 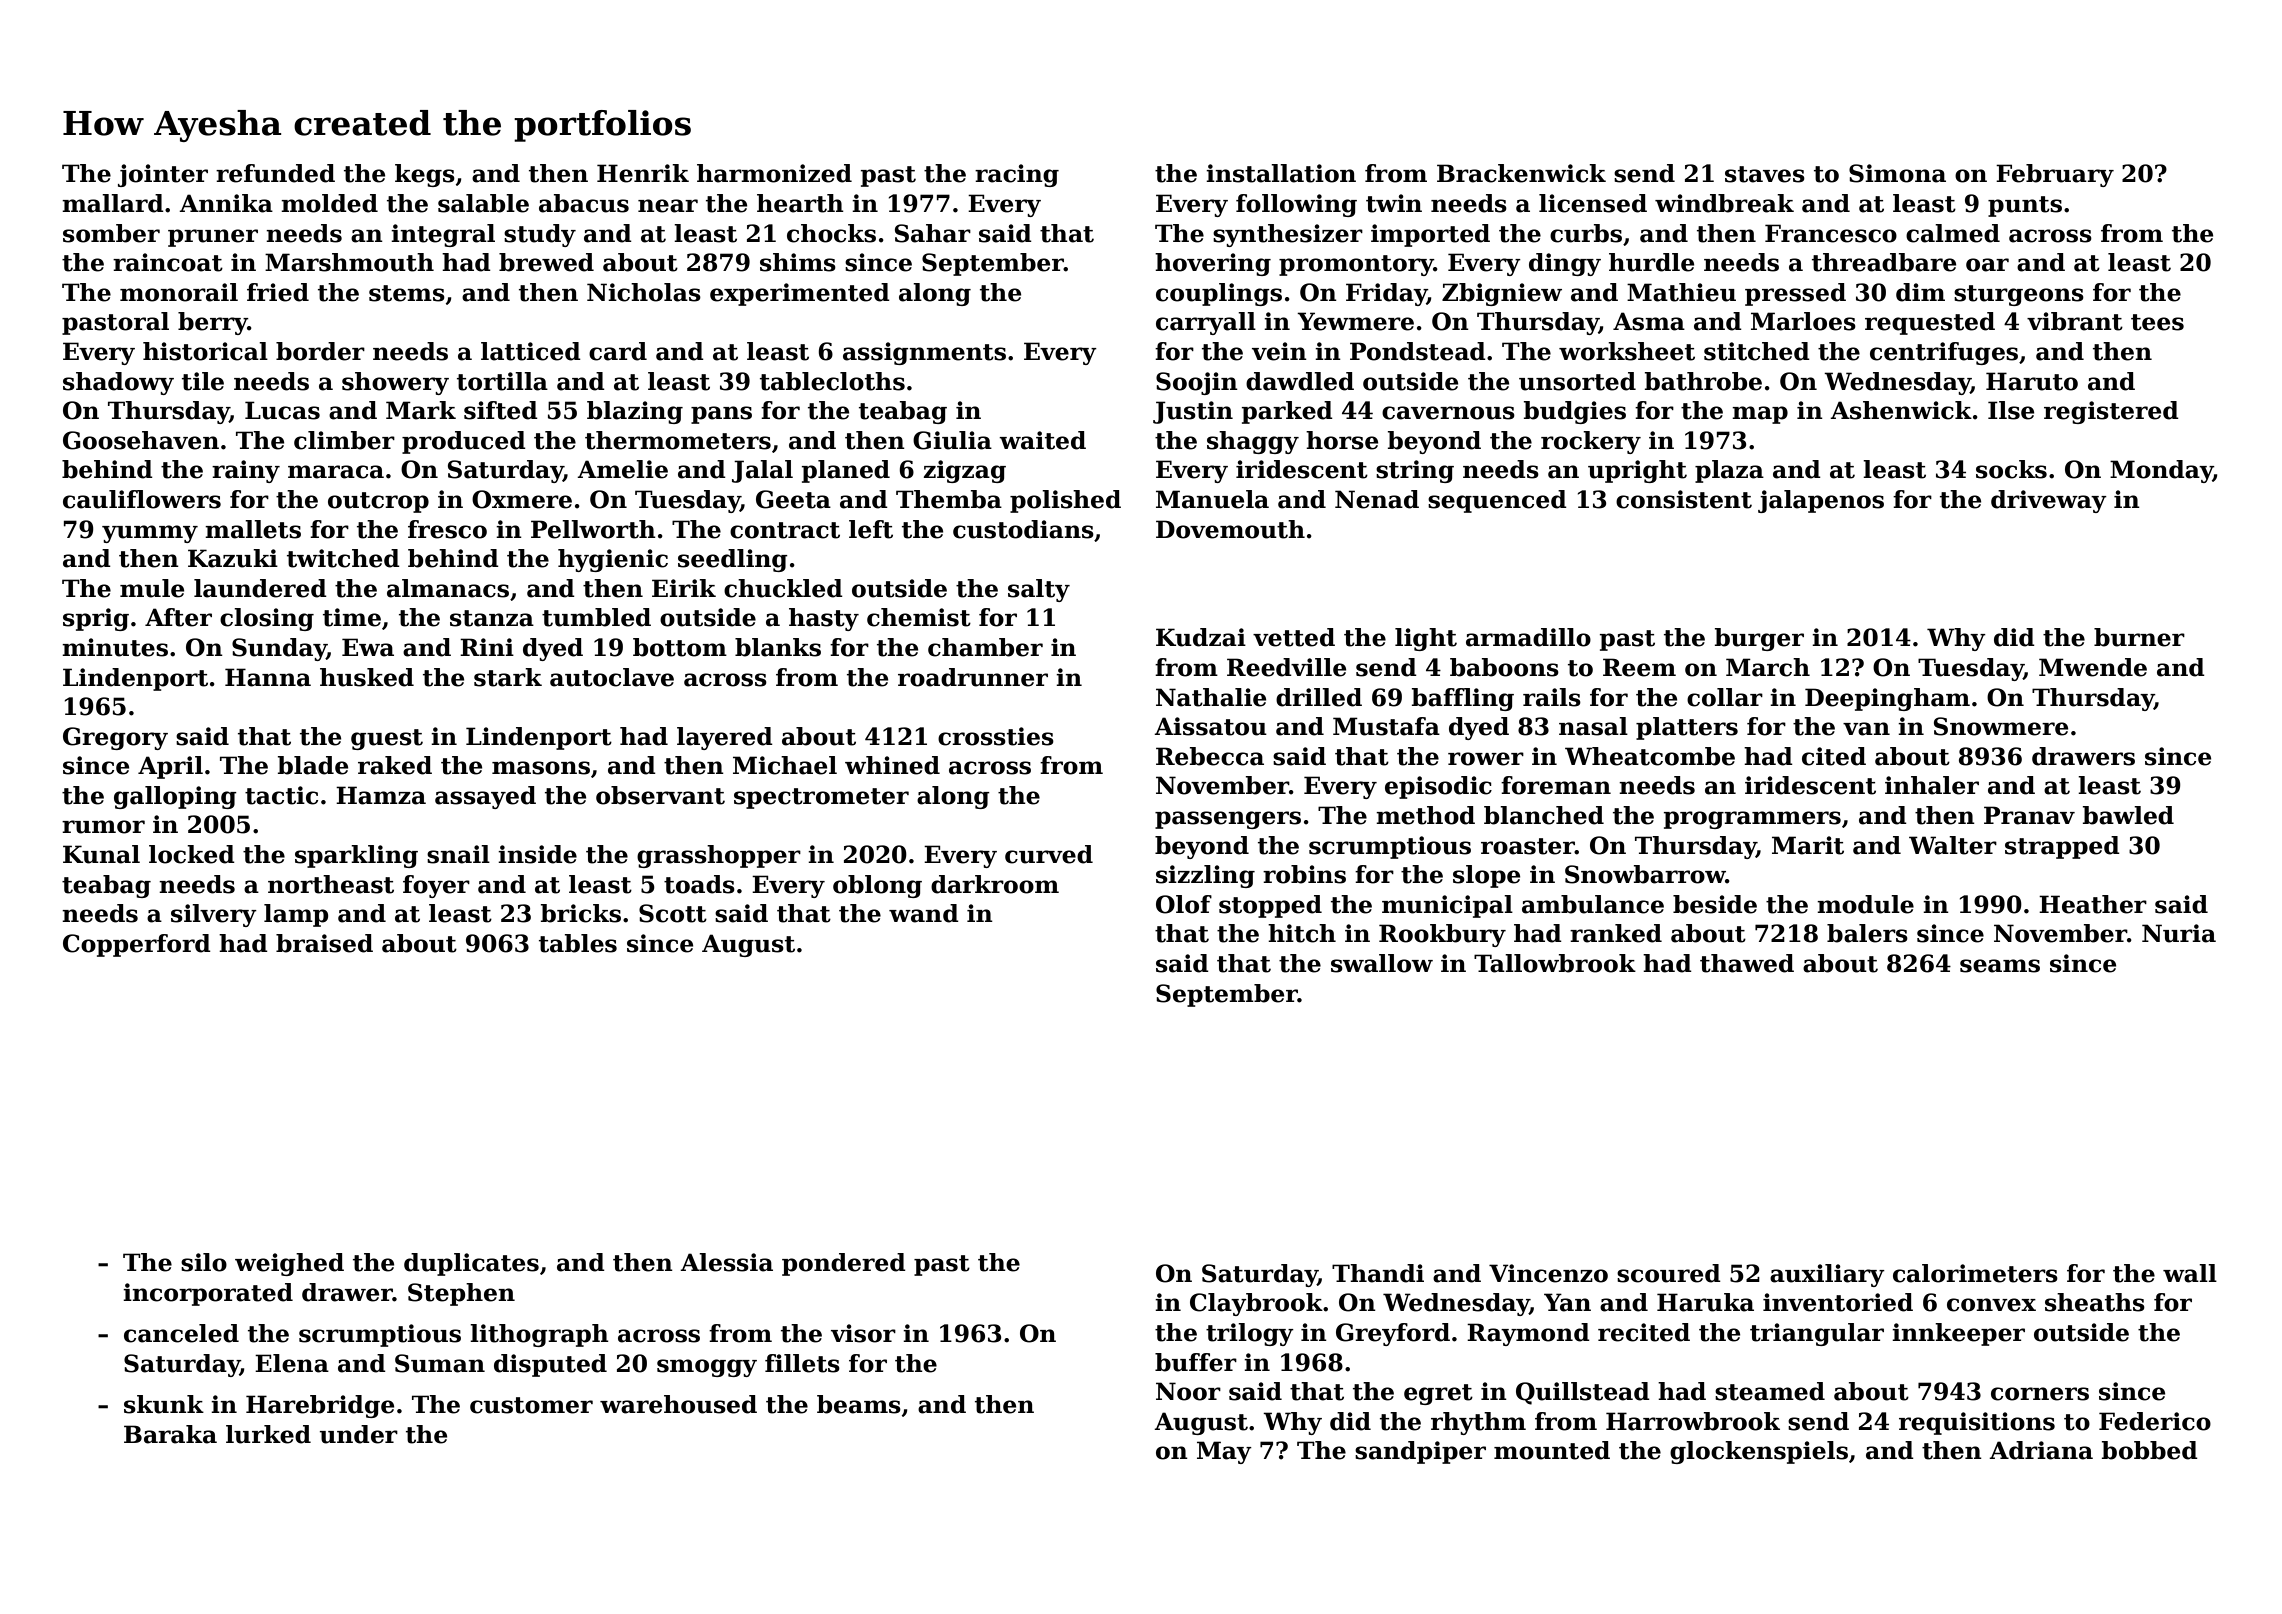 What do you see at coordinates (1760, 415) in the page?
I see `map` at bounding box center [1760, 415].
